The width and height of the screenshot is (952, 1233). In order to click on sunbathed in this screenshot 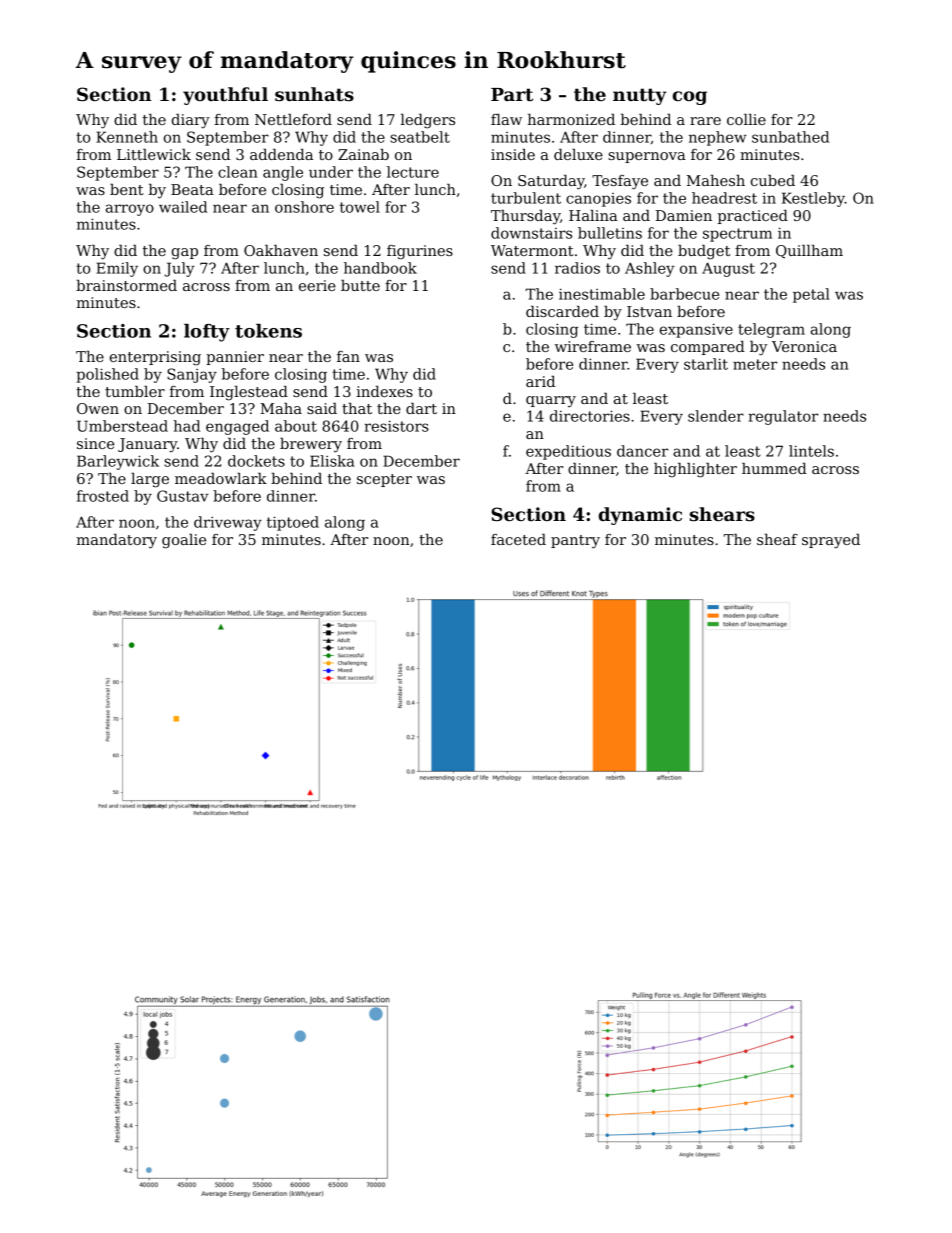, I will do `click(790, 137)`.
